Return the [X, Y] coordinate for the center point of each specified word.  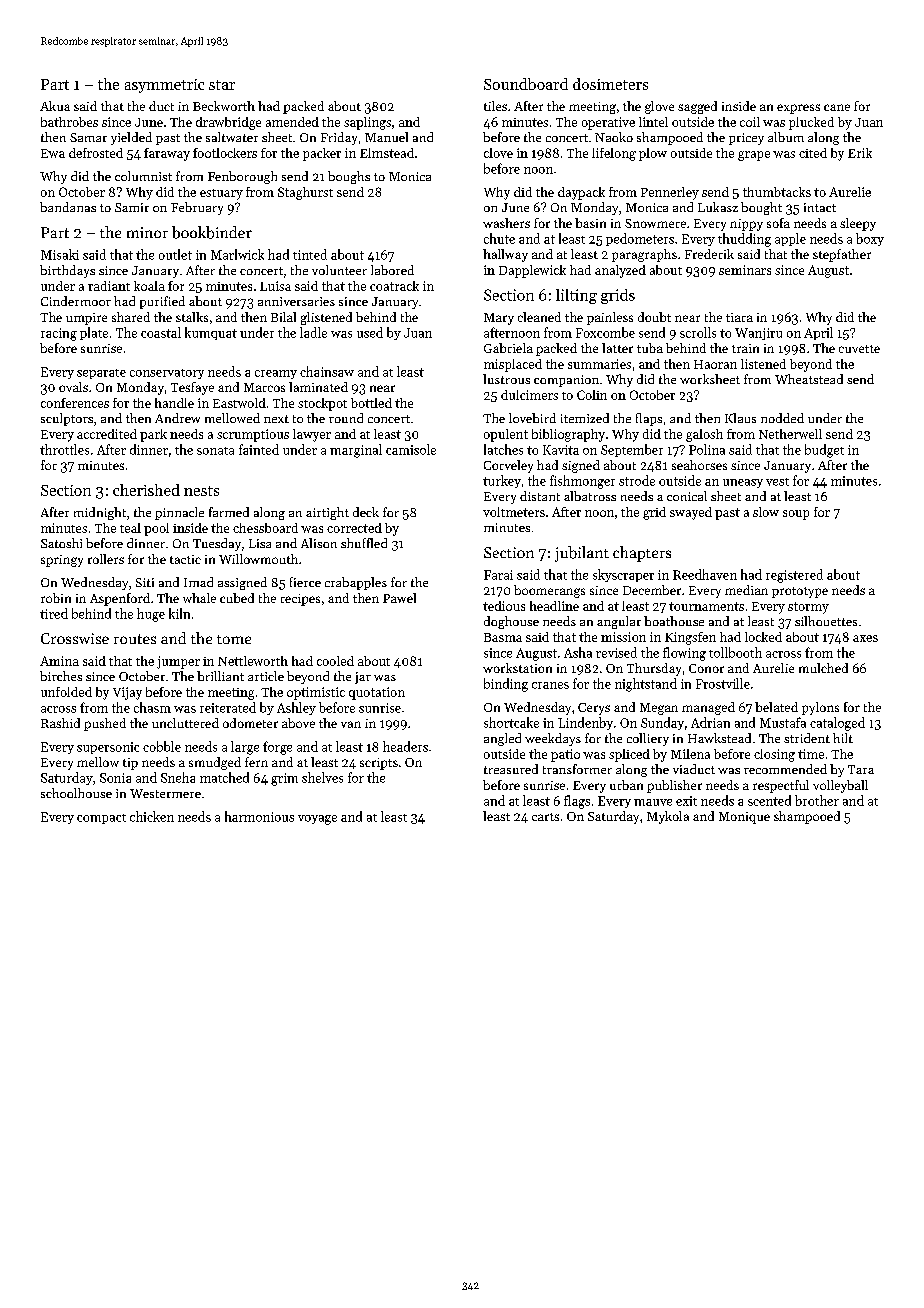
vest [777, 482]
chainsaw [327, 371]
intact [820, 207]
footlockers [225, 153]
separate [101, 374]
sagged [697, 107]
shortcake [511, 722]
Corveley [508, 466]
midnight [100, 513]
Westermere [165, 793]
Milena [690, 754]
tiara [739, 317]
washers [506, 223]
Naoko [614, 137]
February [197, 208]
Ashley [296, 708]
